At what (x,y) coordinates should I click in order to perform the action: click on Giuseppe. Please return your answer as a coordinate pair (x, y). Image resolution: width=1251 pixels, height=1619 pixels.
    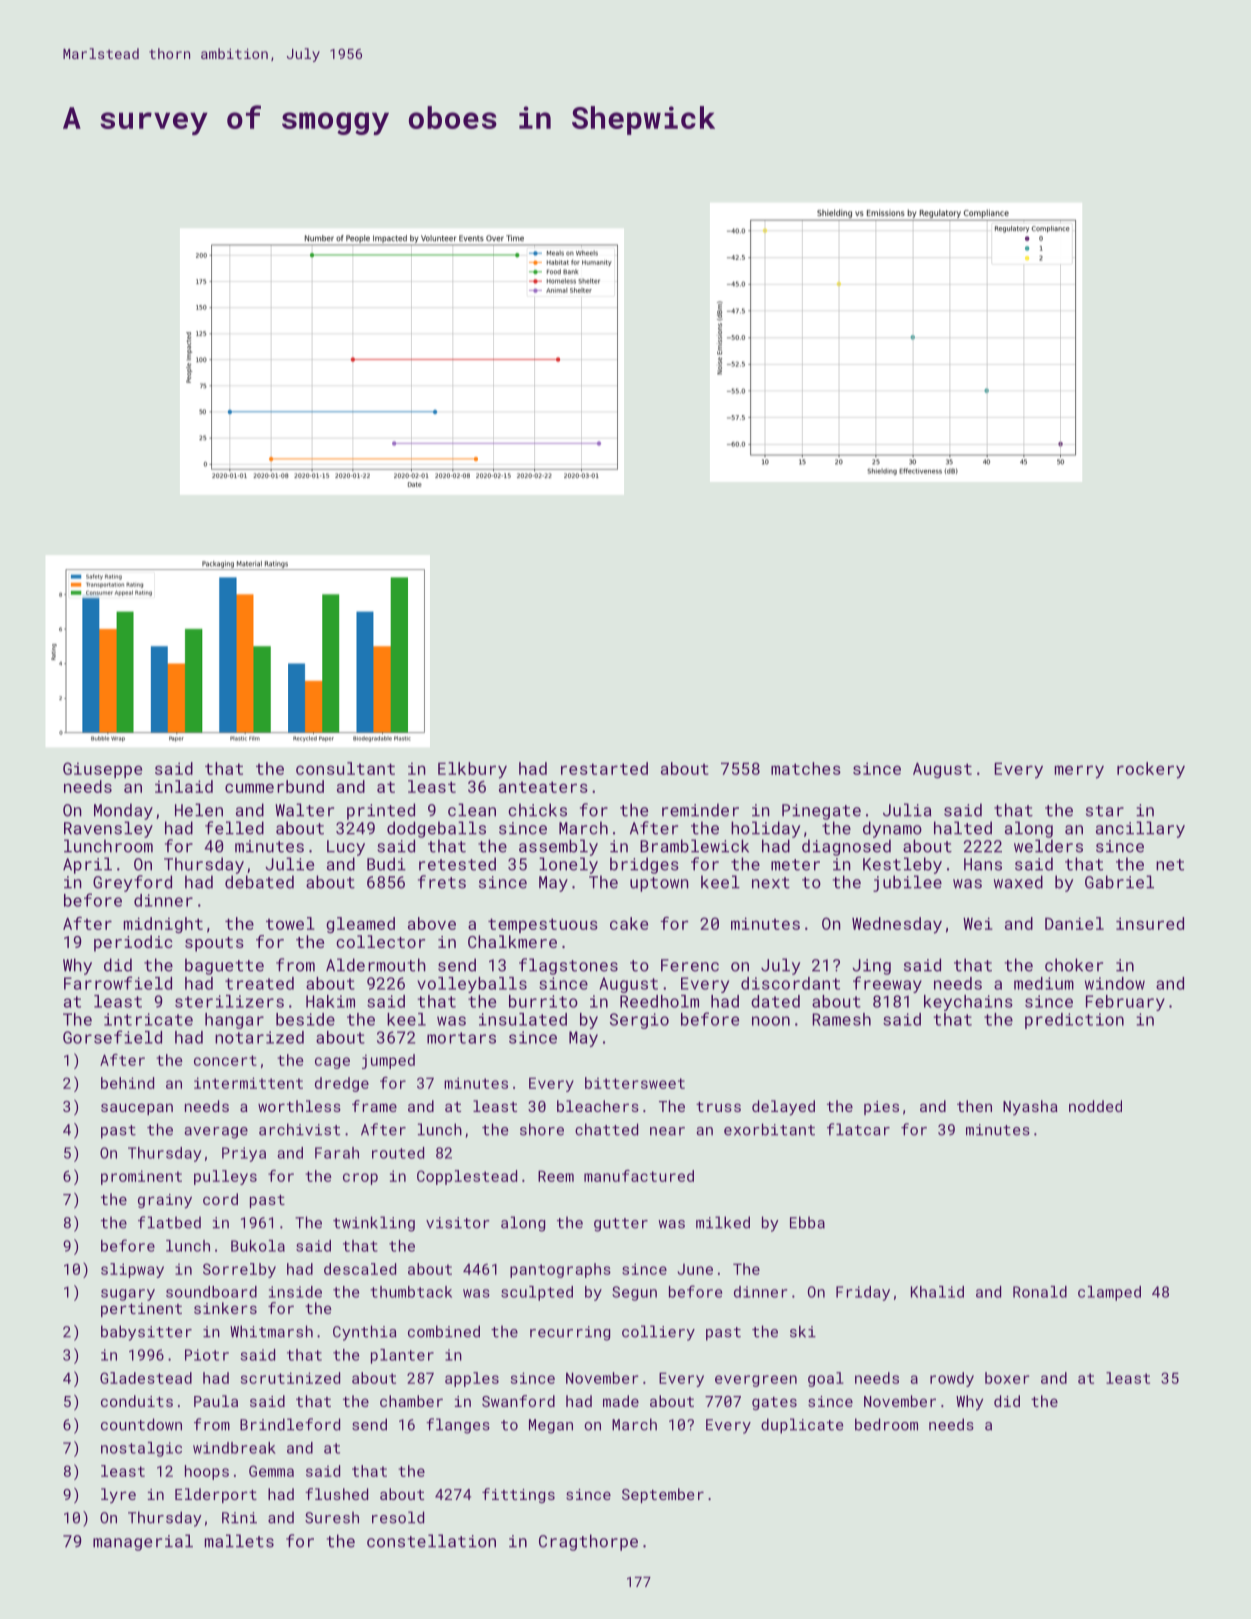
    Looking at the image, I should click on (102, 770).
